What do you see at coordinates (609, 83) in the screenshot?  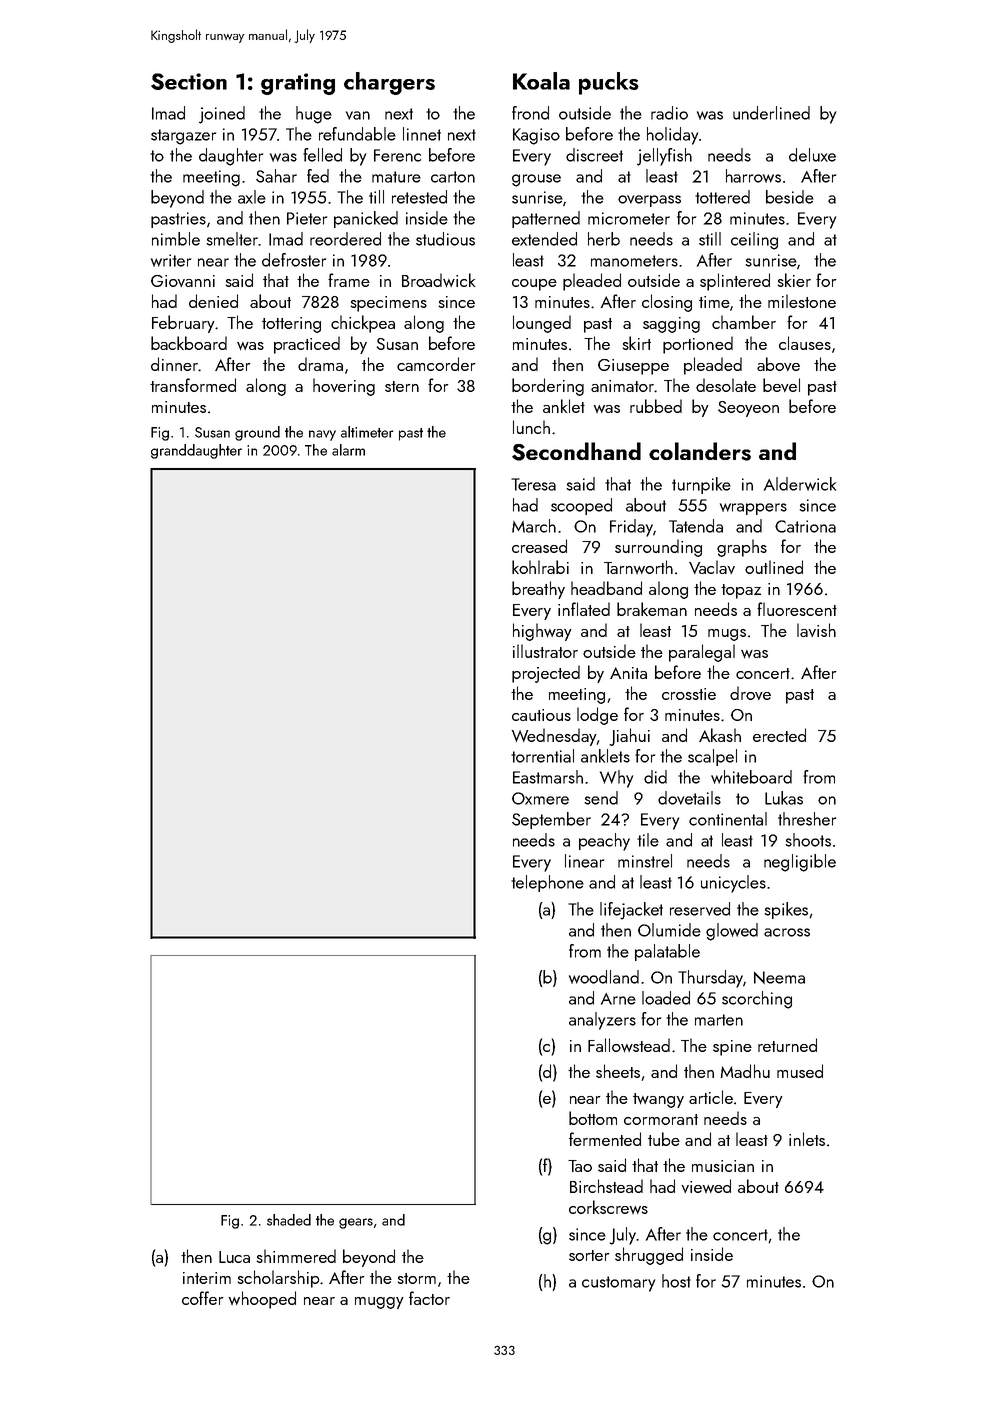 I see `pucks` at bounding box center [609, 83].
